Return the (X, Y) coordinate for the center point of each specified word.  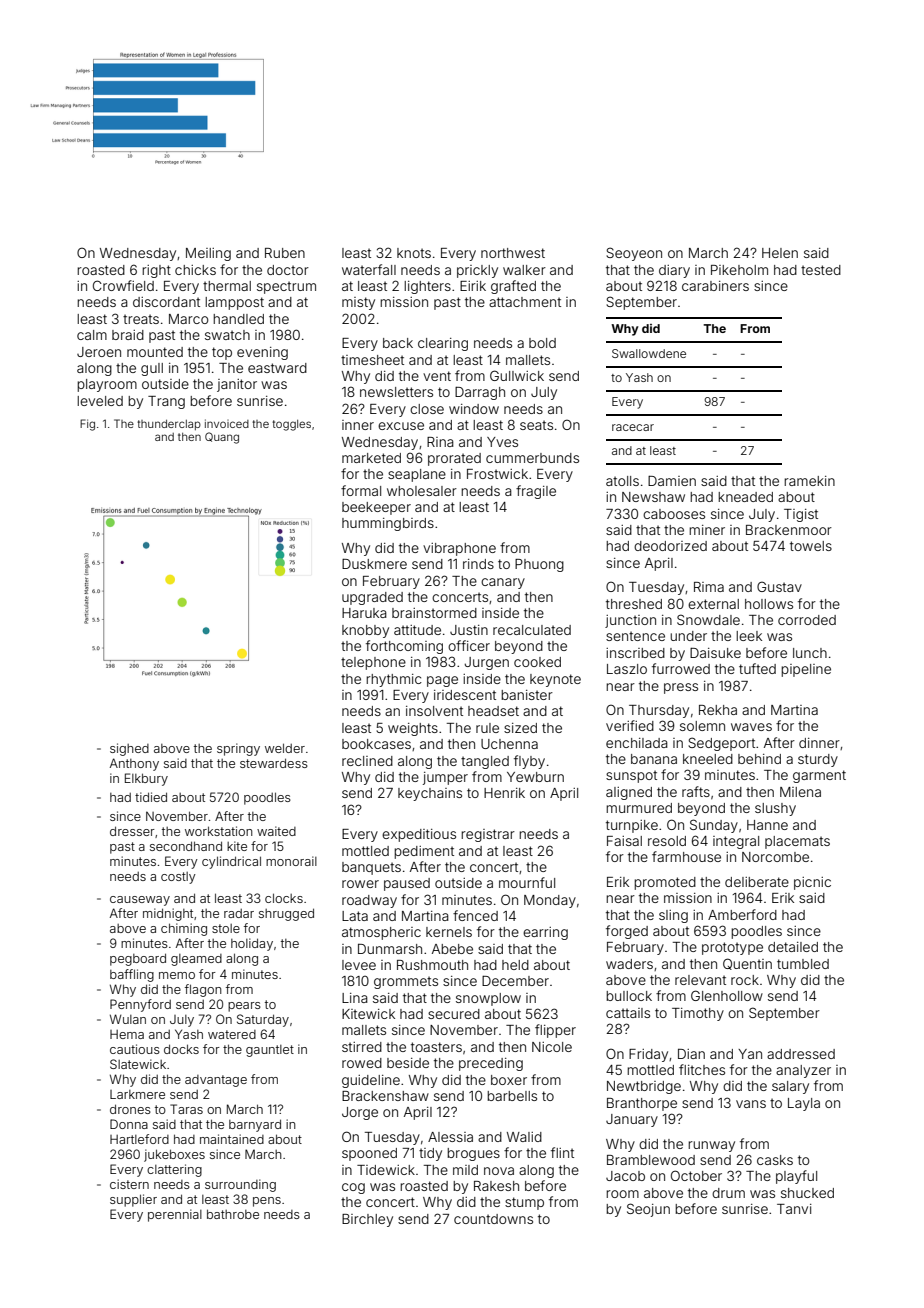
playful (796, 1177)
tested (821, 270)
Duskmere (374, 563)
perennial (175, 1215)
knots (414, 253)
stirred (362, 1047)
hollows (769, 604)
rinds (478, 564)
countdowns (493, 1219)
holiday (252, 944)
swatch (227, 335)
